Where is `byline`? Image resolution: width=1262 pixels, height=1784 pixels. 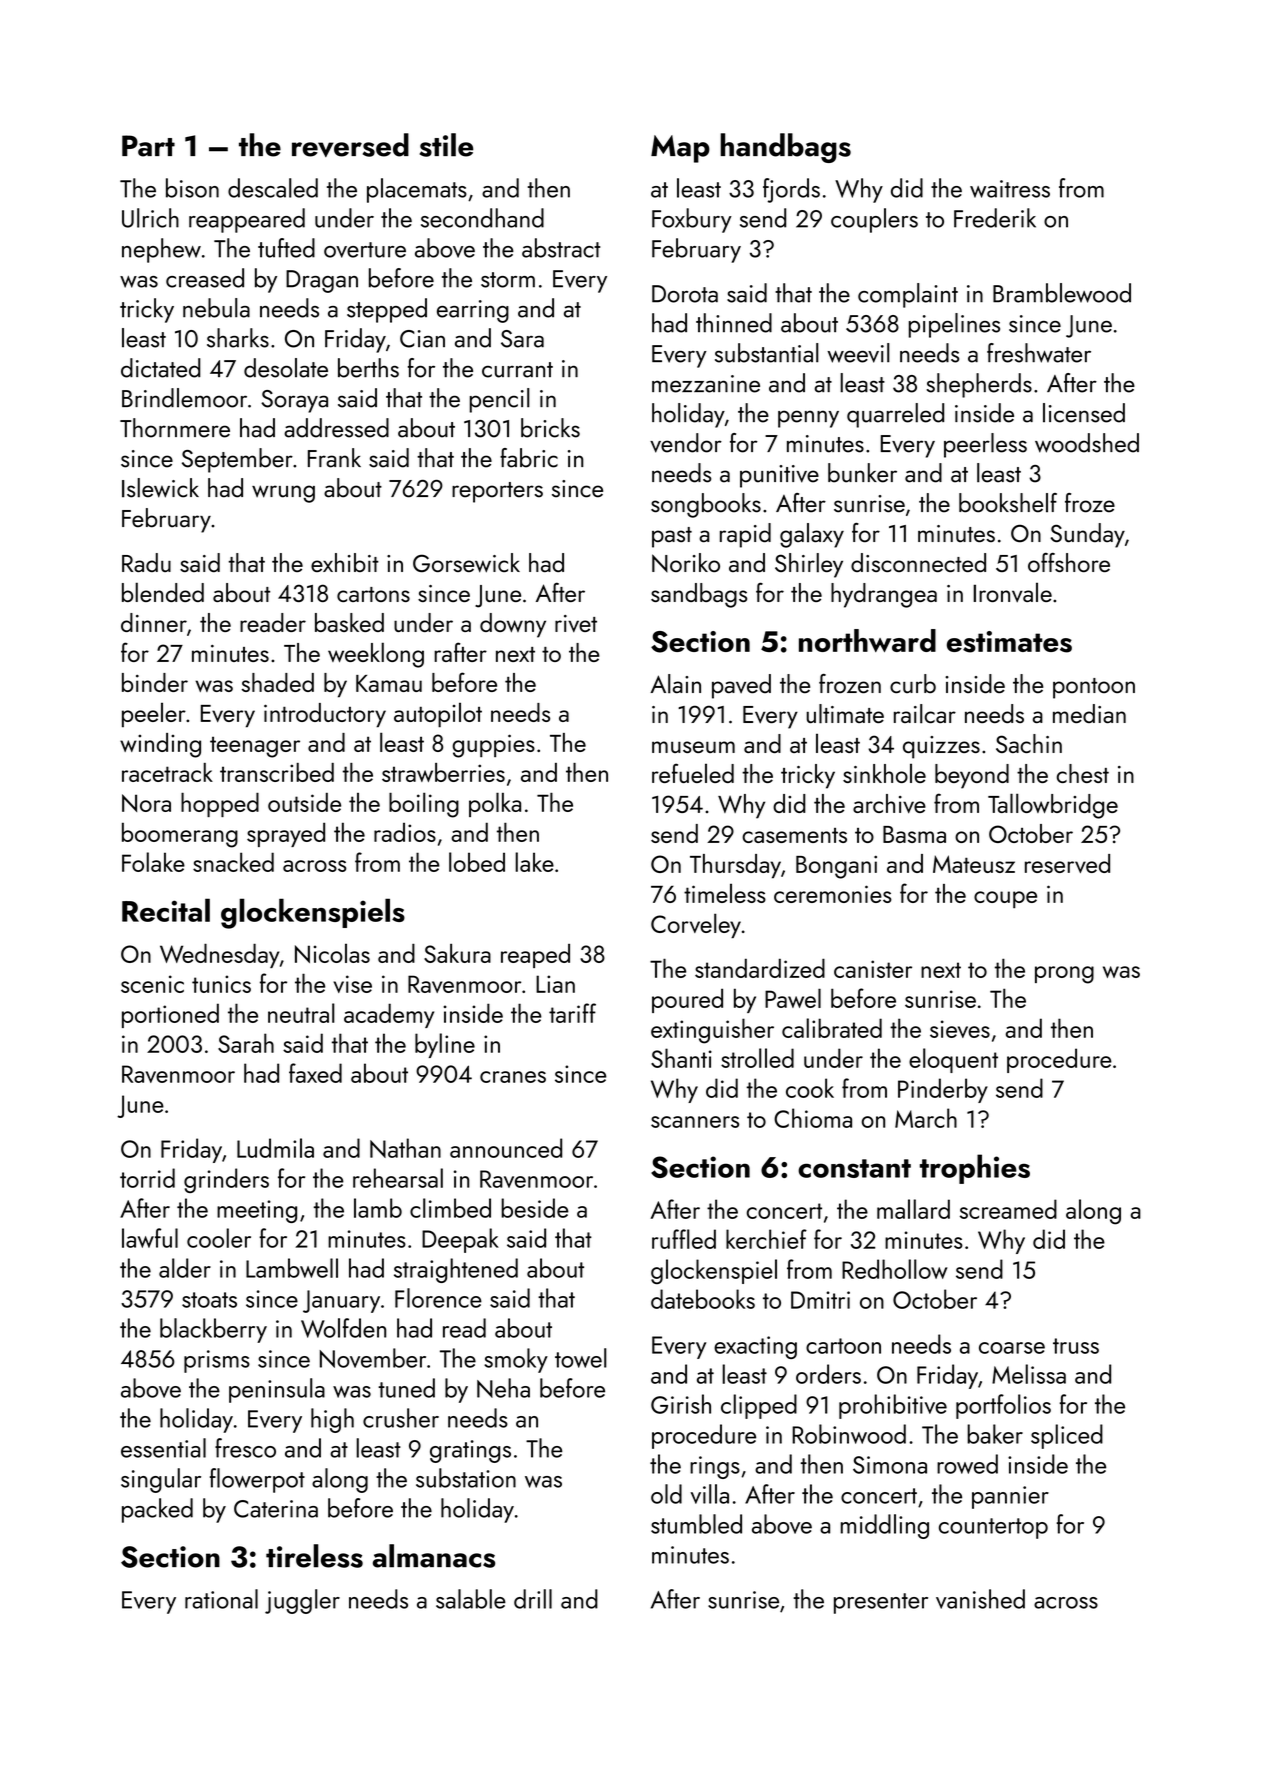 byline is located at coordinates (445, 1045).
